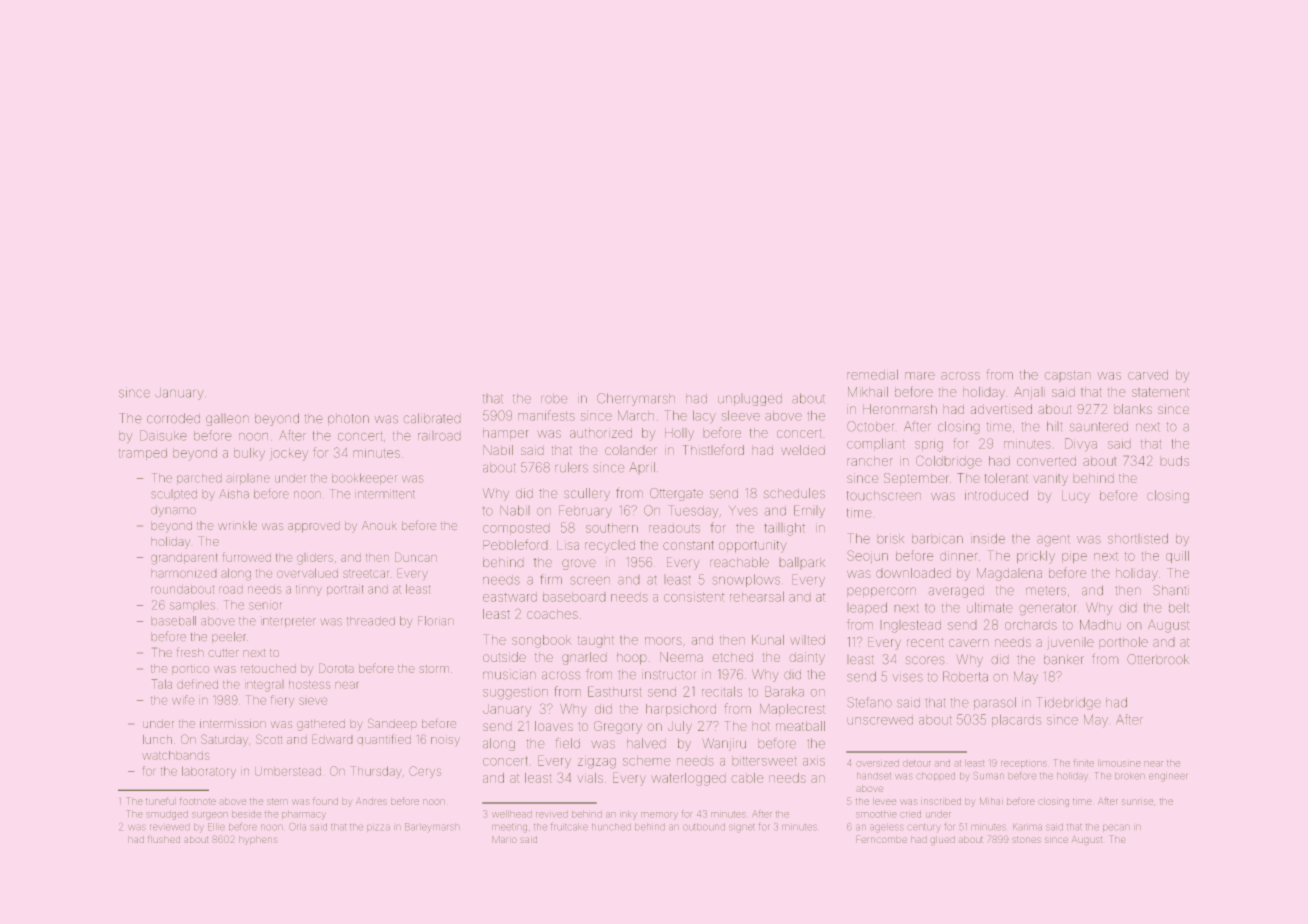 This page has height=924, width=1308. What do you see at coordinates (161, 801) in the page?
I see `tuneful` at bounding box center [161, 801].
